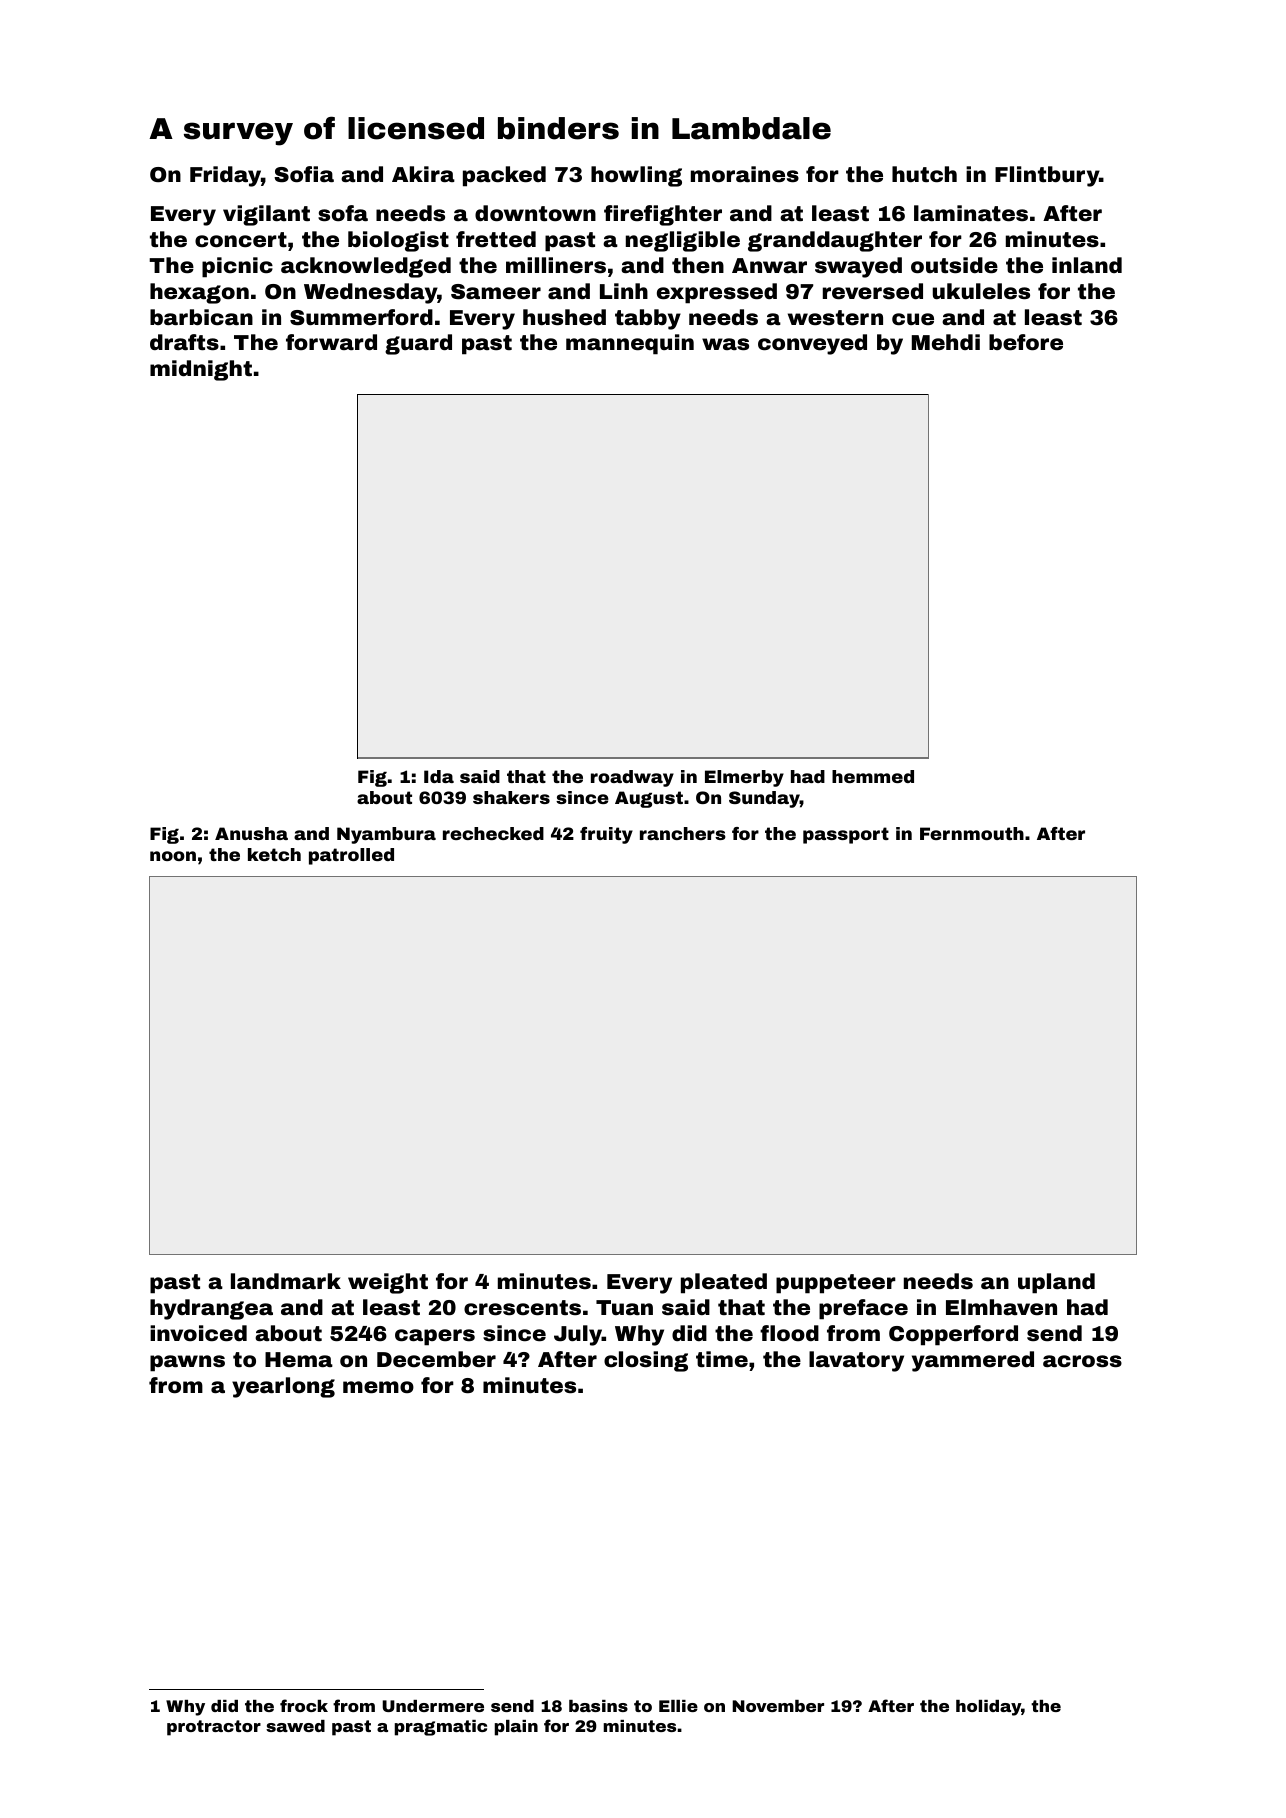  Describe the element at coordinates (988, 1708) in the screenshot. I see `holiday` at that location.
